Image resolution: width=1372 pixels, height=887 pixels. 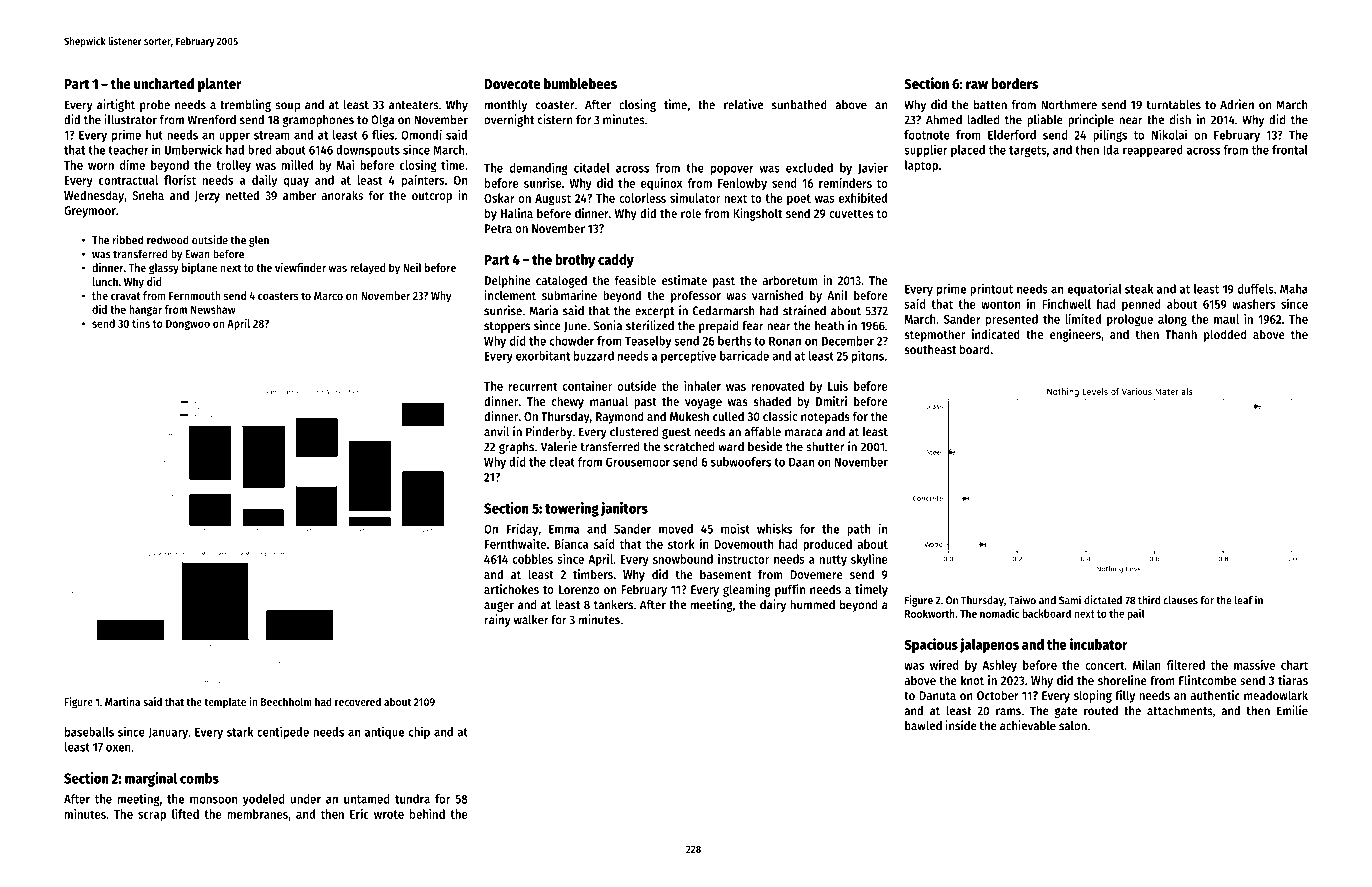 I want to click on arboretum, so click(x=789, y=280).
